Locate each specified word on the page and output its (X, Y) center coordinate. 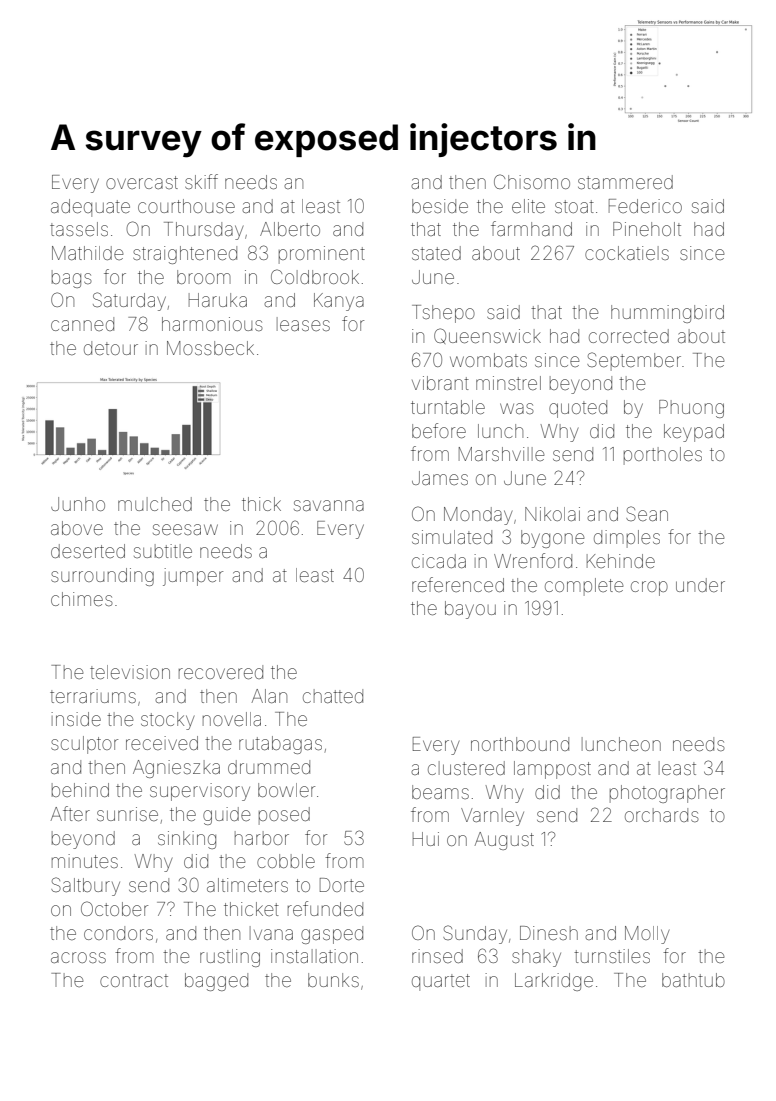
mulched (155, 504)
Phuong (691, 409)
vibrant (440, 383)
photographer (667, 794)
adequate (90, 208)
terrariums (93, 696)
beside (440, 206)
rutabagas (280, 745)
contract (134, 980)
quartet (441, 982)
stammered (625, 182)
